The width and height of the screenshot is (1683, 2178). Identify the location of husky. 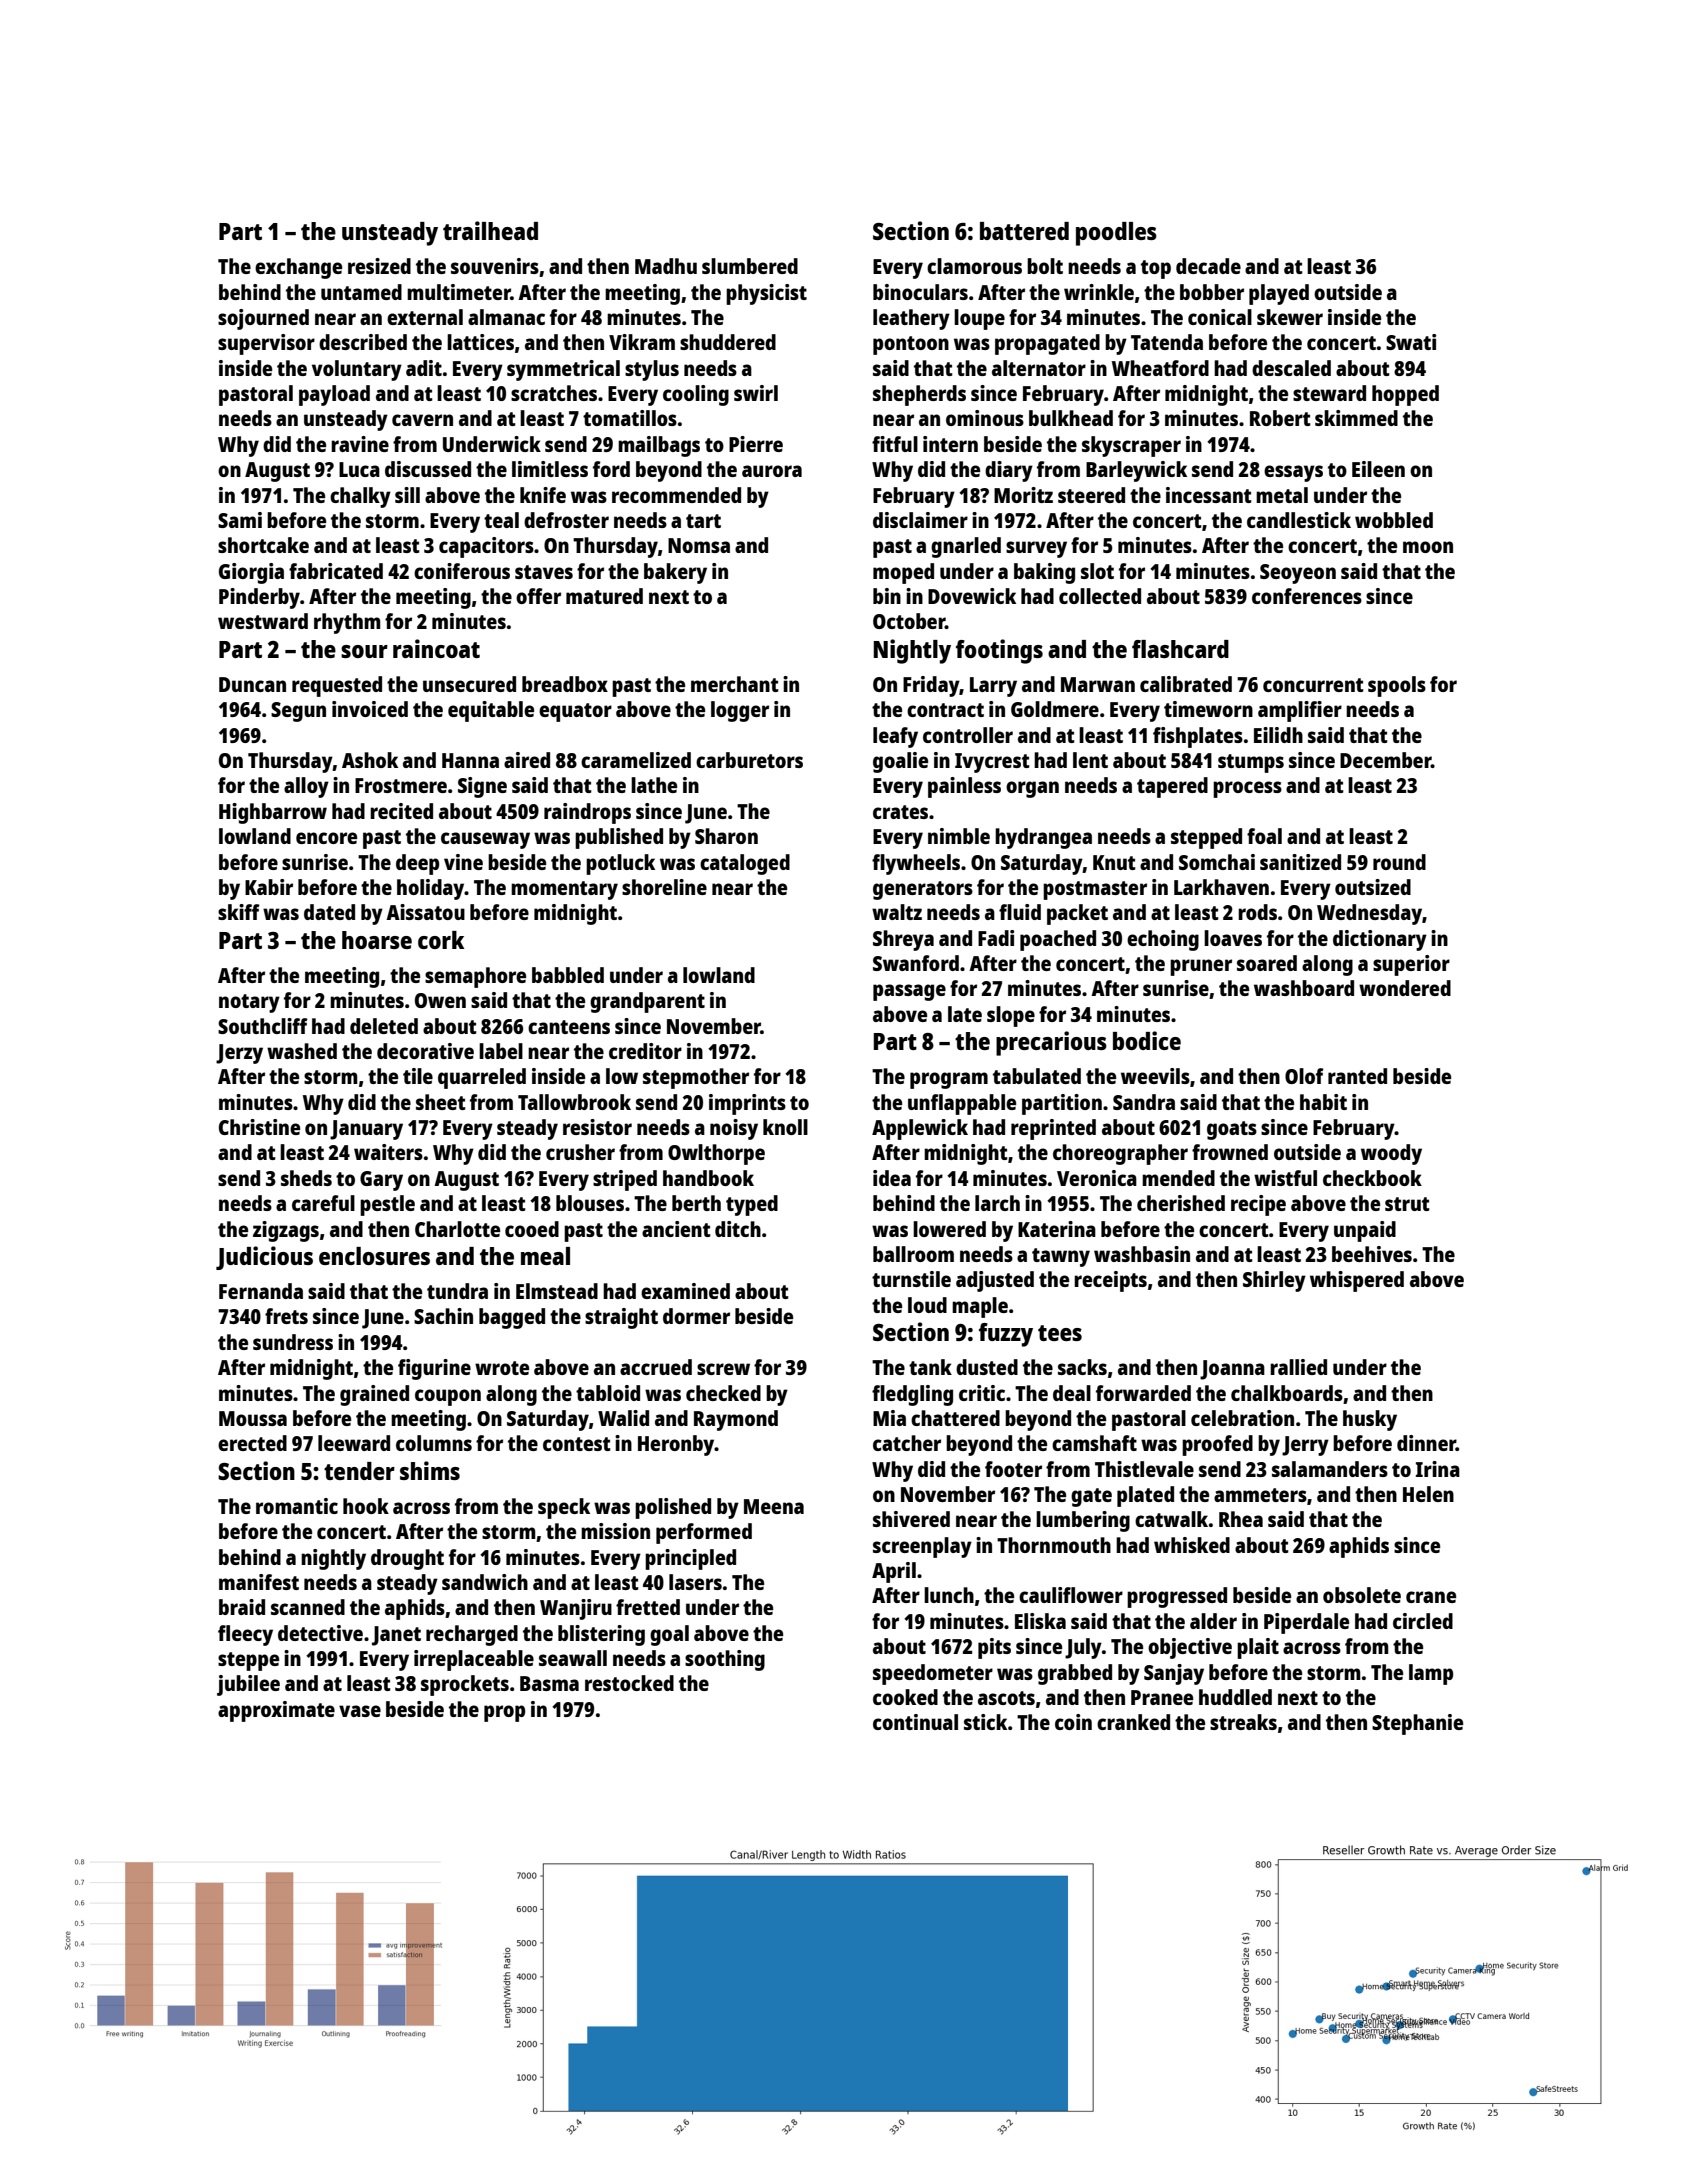
(1370, 1420).
